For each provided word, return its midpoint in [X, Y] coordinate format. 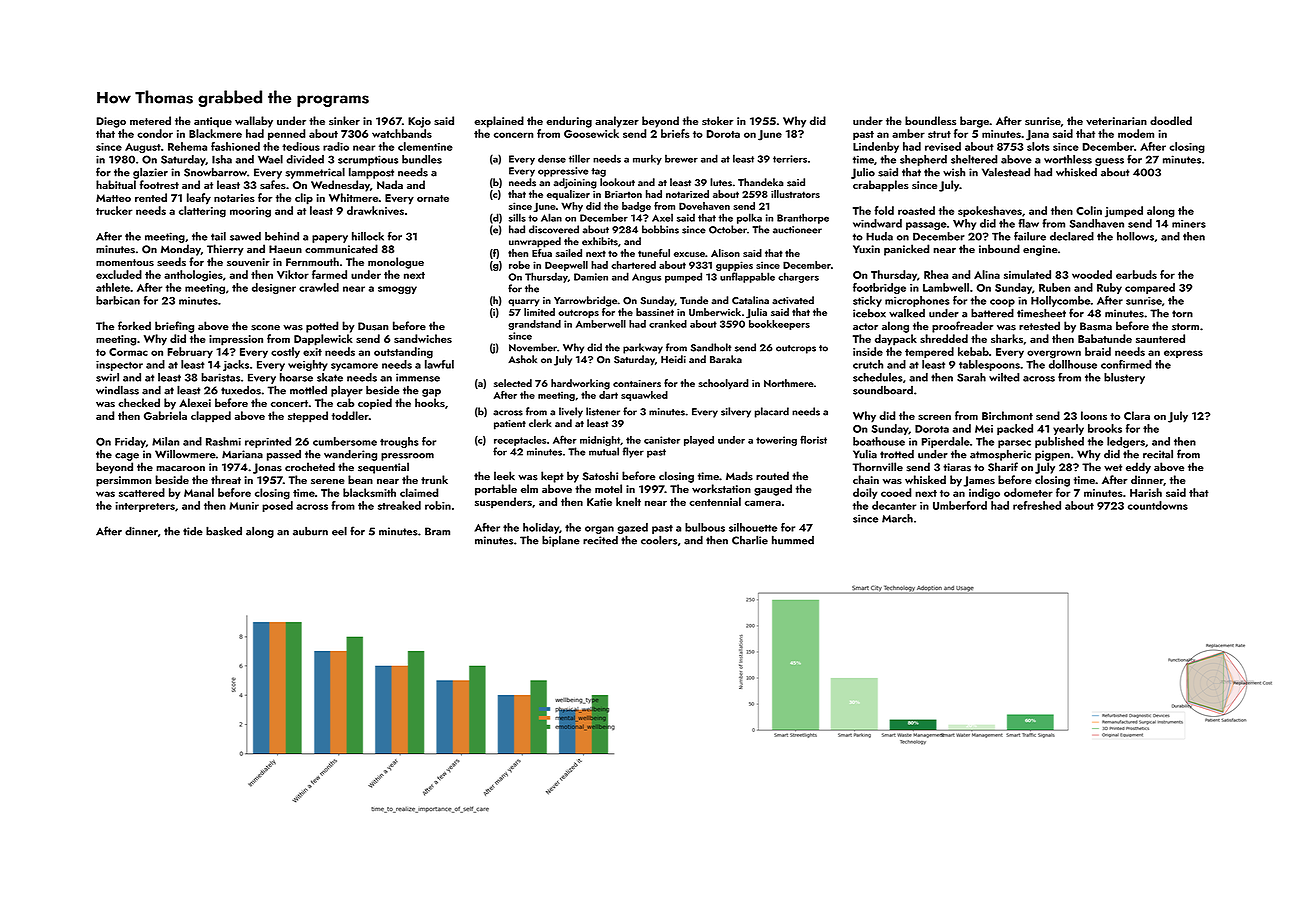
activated [793, 300]
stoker [718, 120]
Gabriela [165, 415]
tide [193, 531]
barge [974, 122]
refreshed [1037, 505]
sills [517, 217]
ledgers [1126, 442]
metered [150, 120]
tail [218, 236]
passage [926, 226]
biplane [561, 541]
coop [1002, 303]
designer [274, 289]
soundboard [883, 390]
